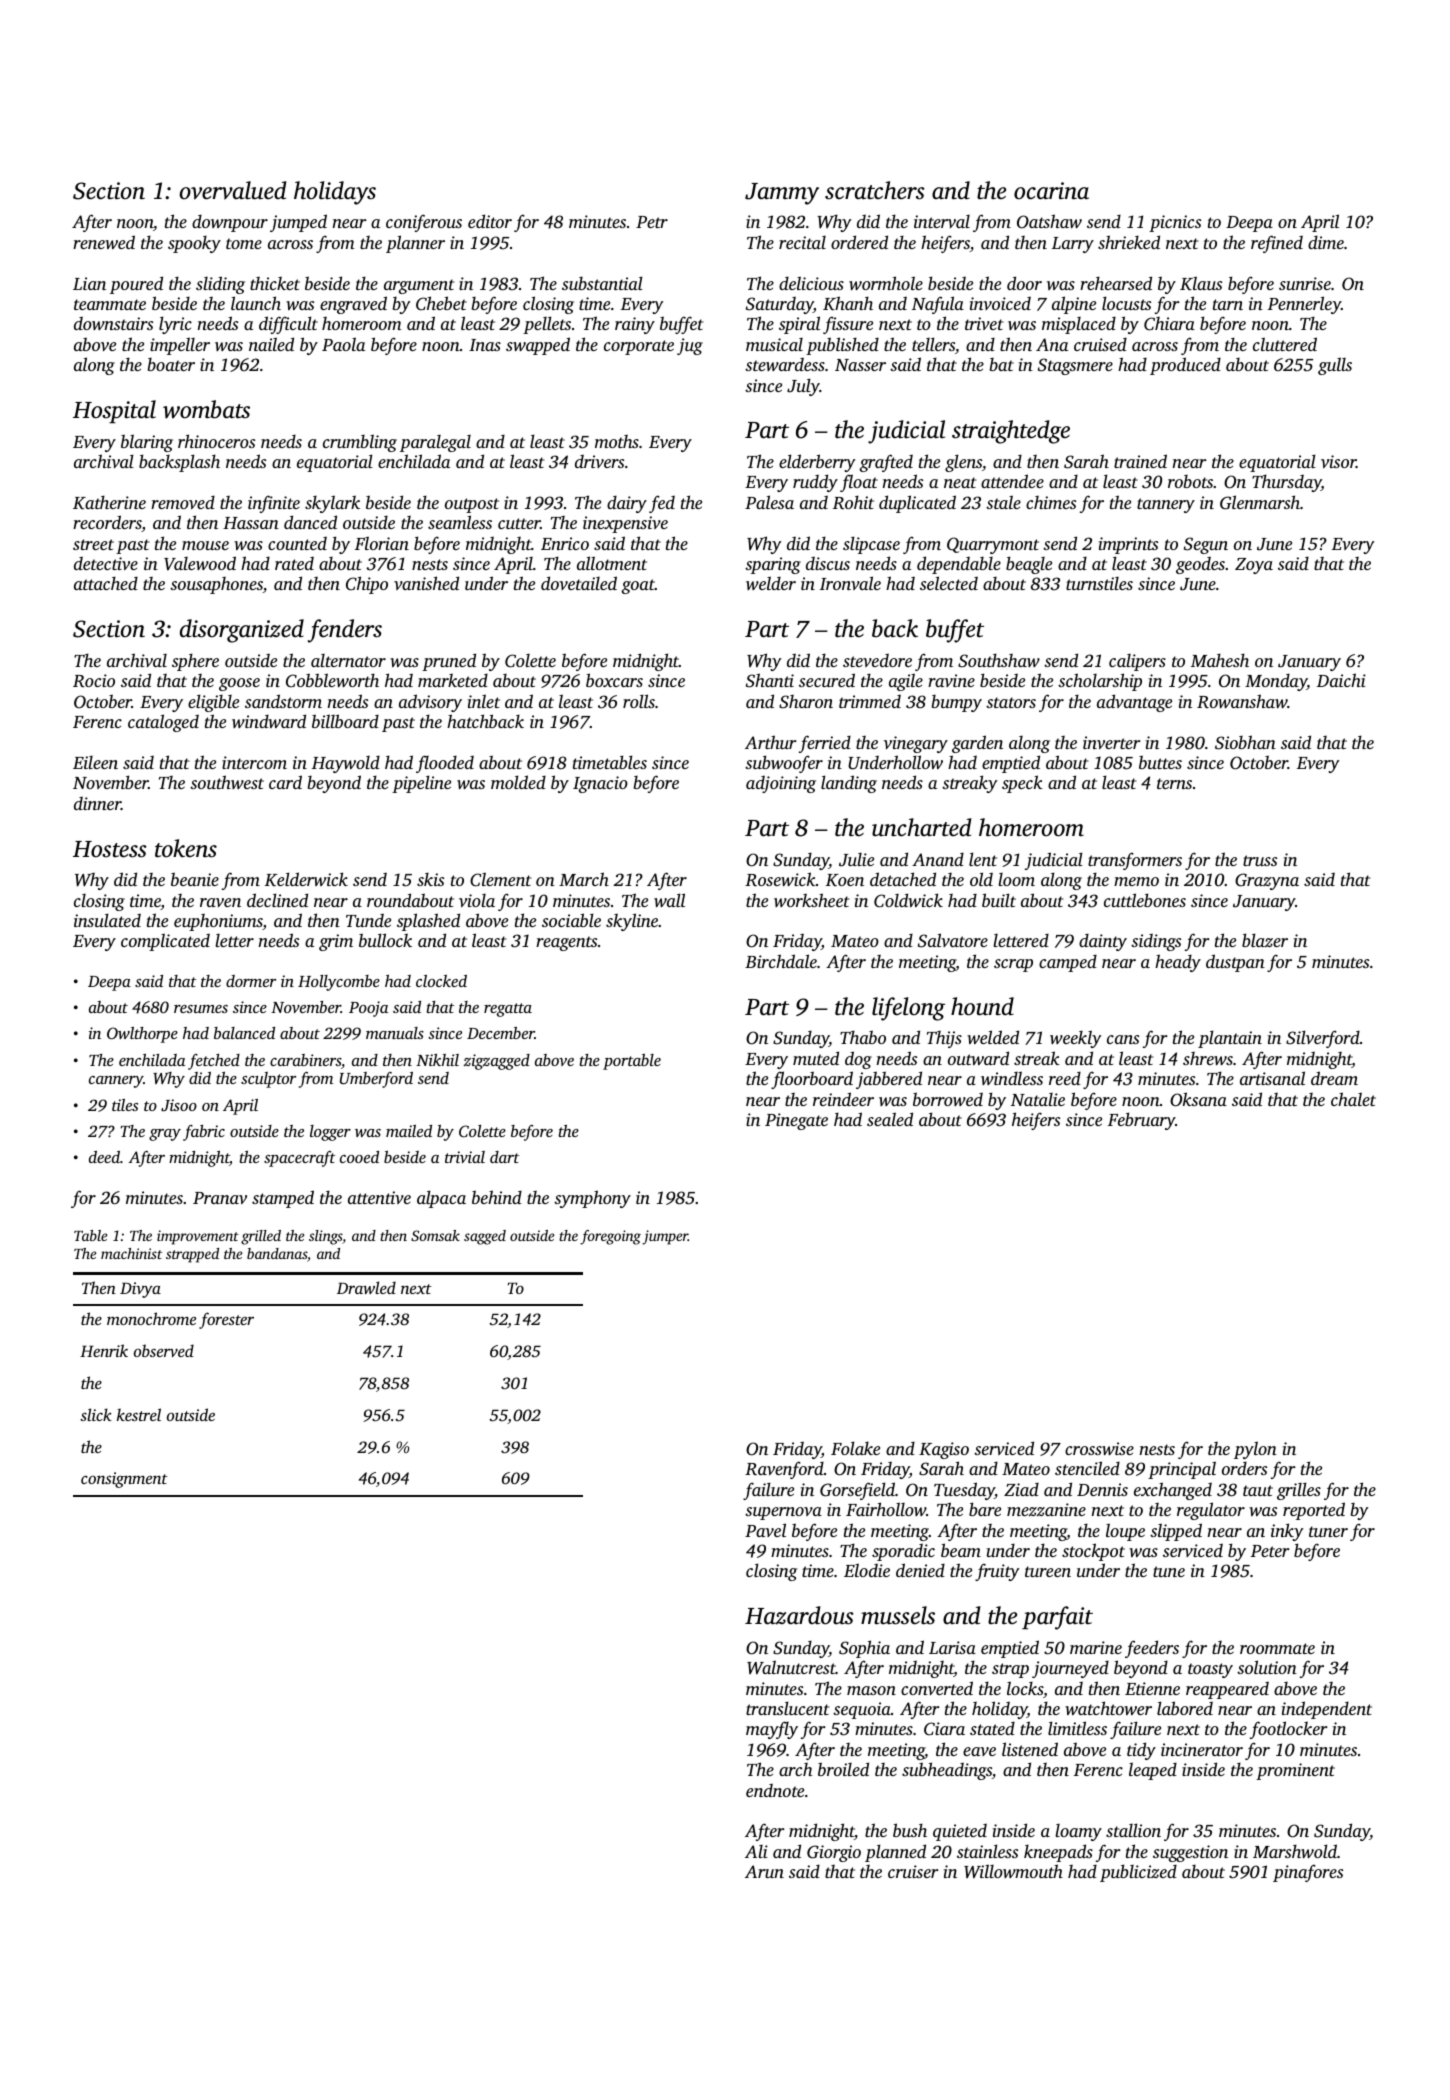 The width and height of the page is (1450, 2100). What do you see at coordinates (1078, 1832) in the page?
I see `loamy` at bounding box center [1078, 1832].
